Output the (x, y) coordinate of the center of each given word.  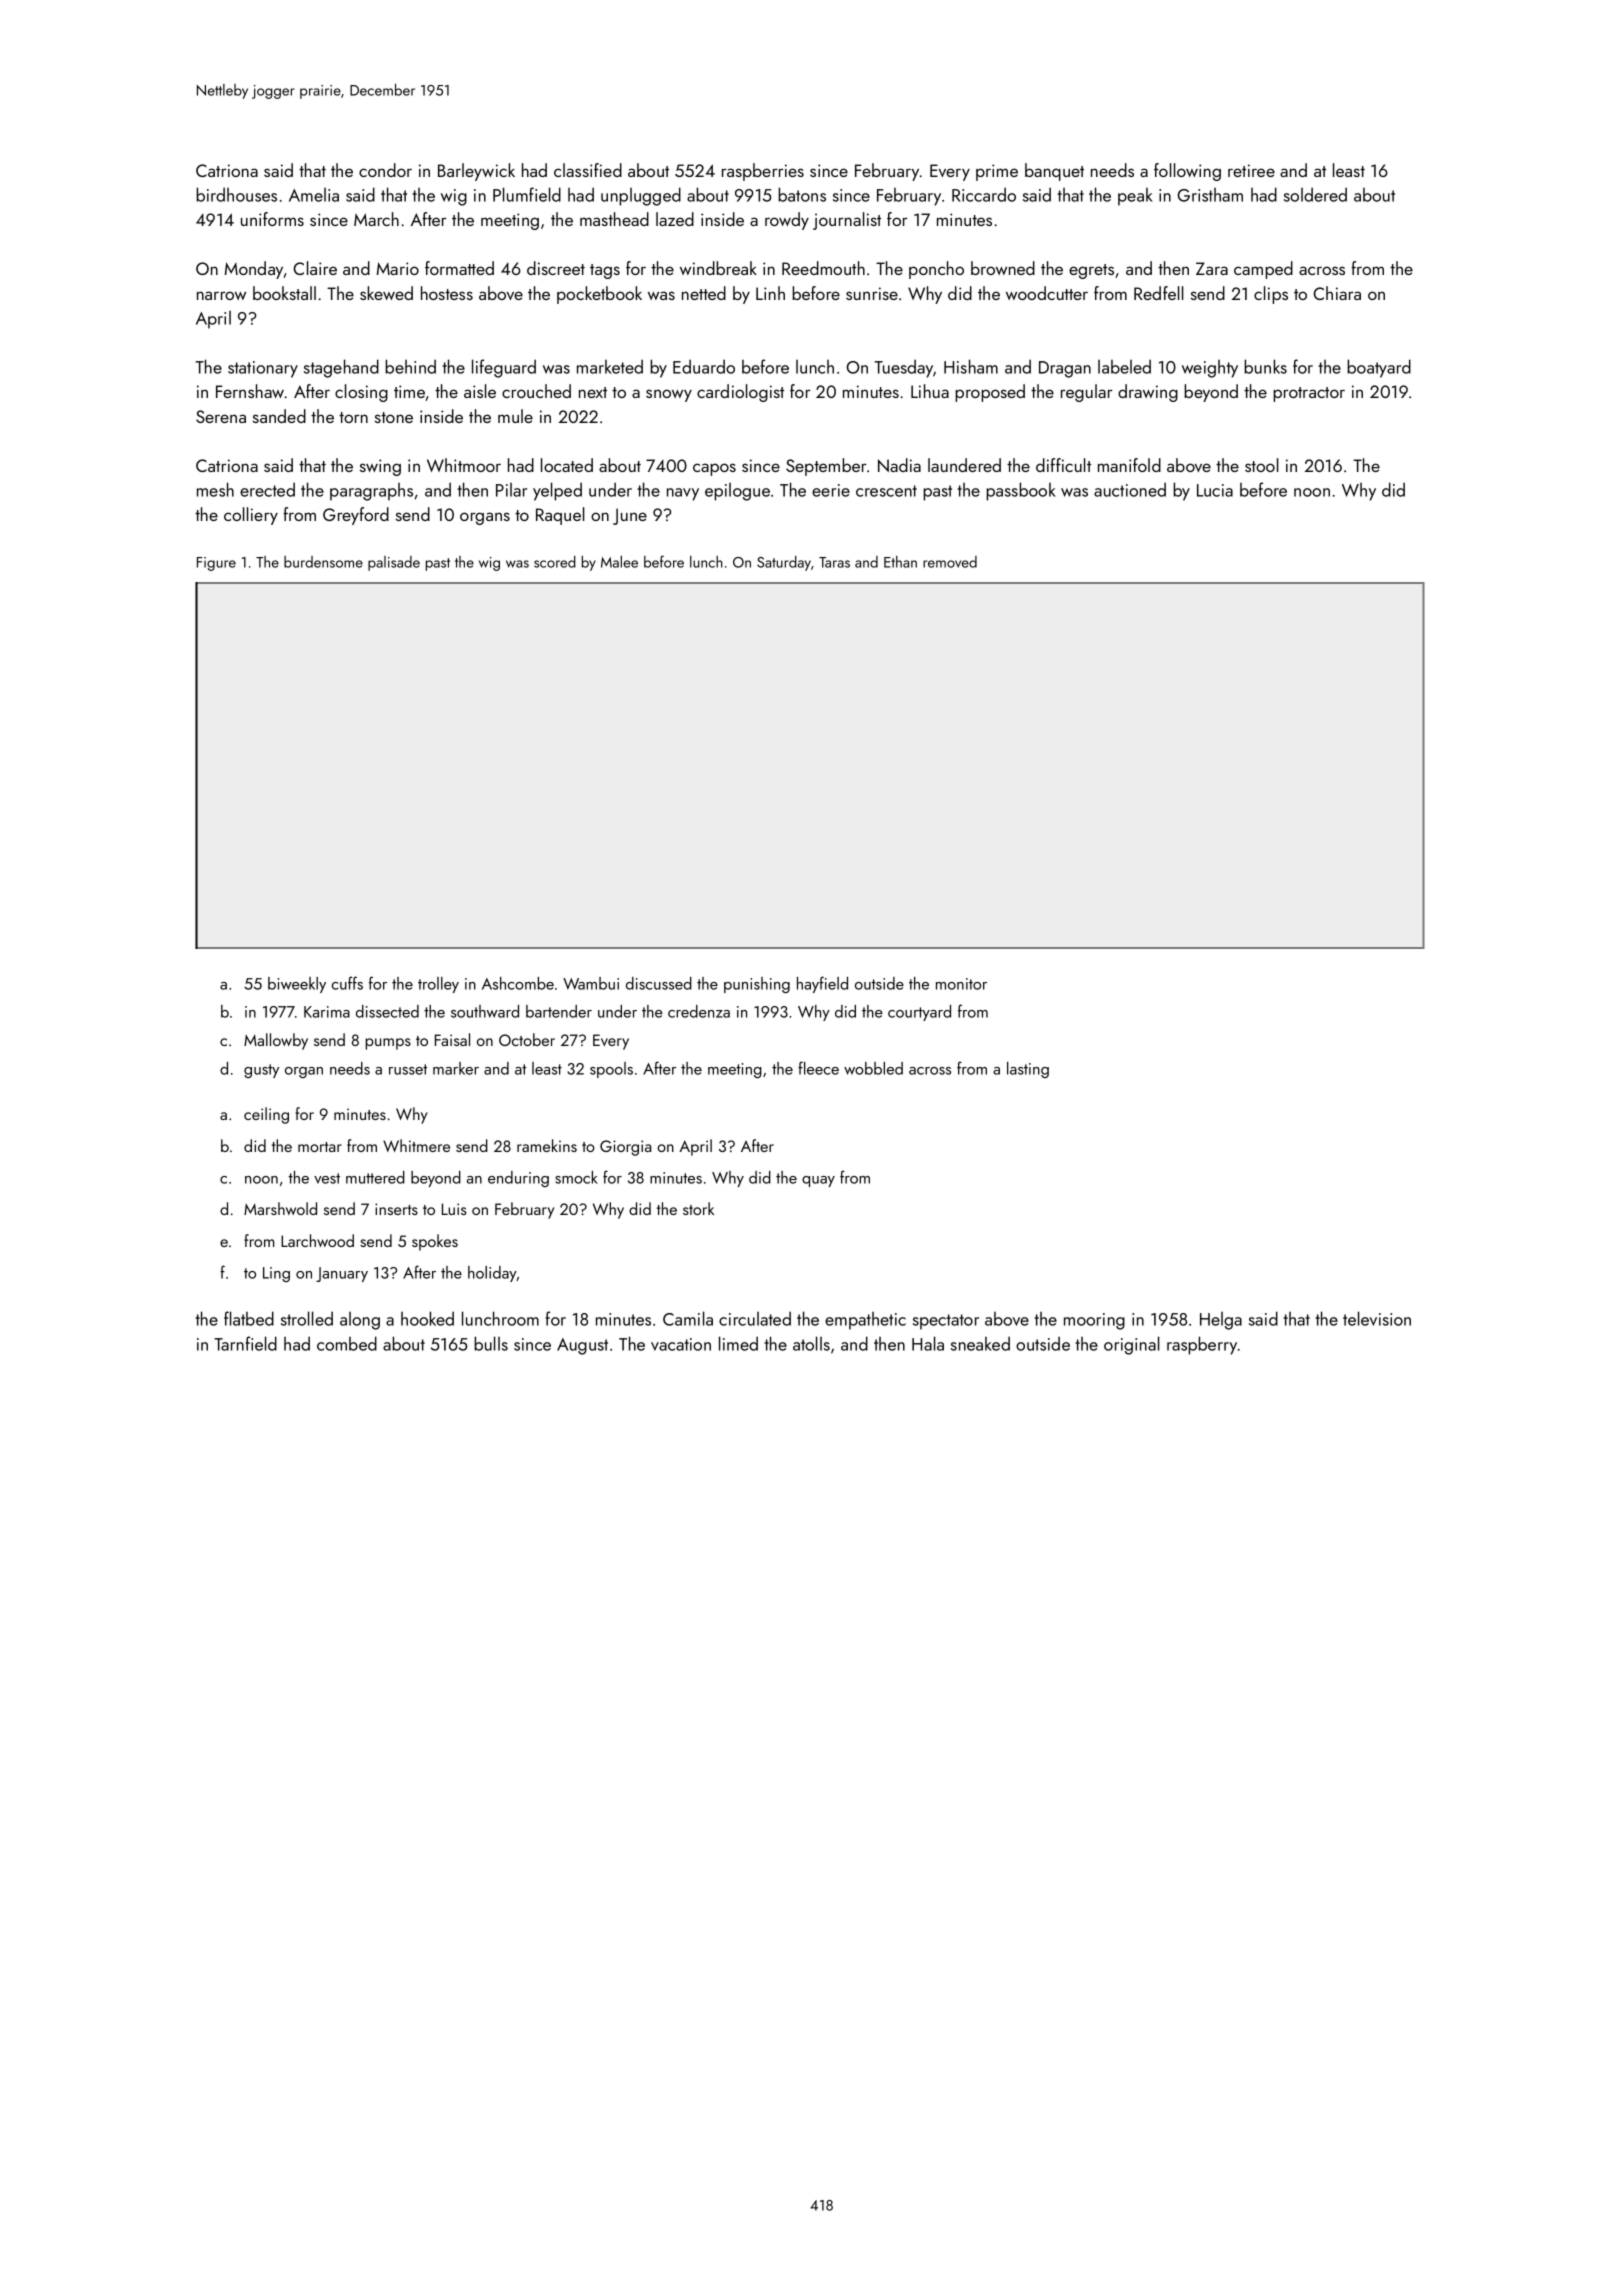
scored (555, 562)
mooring (1094, 1321)
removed (950, 562)
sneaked (980, 1343)
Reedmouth (823, 268)
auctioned (1130, 489)
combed (347, 1343)
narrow (221, 295)
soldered (1315, 194)
